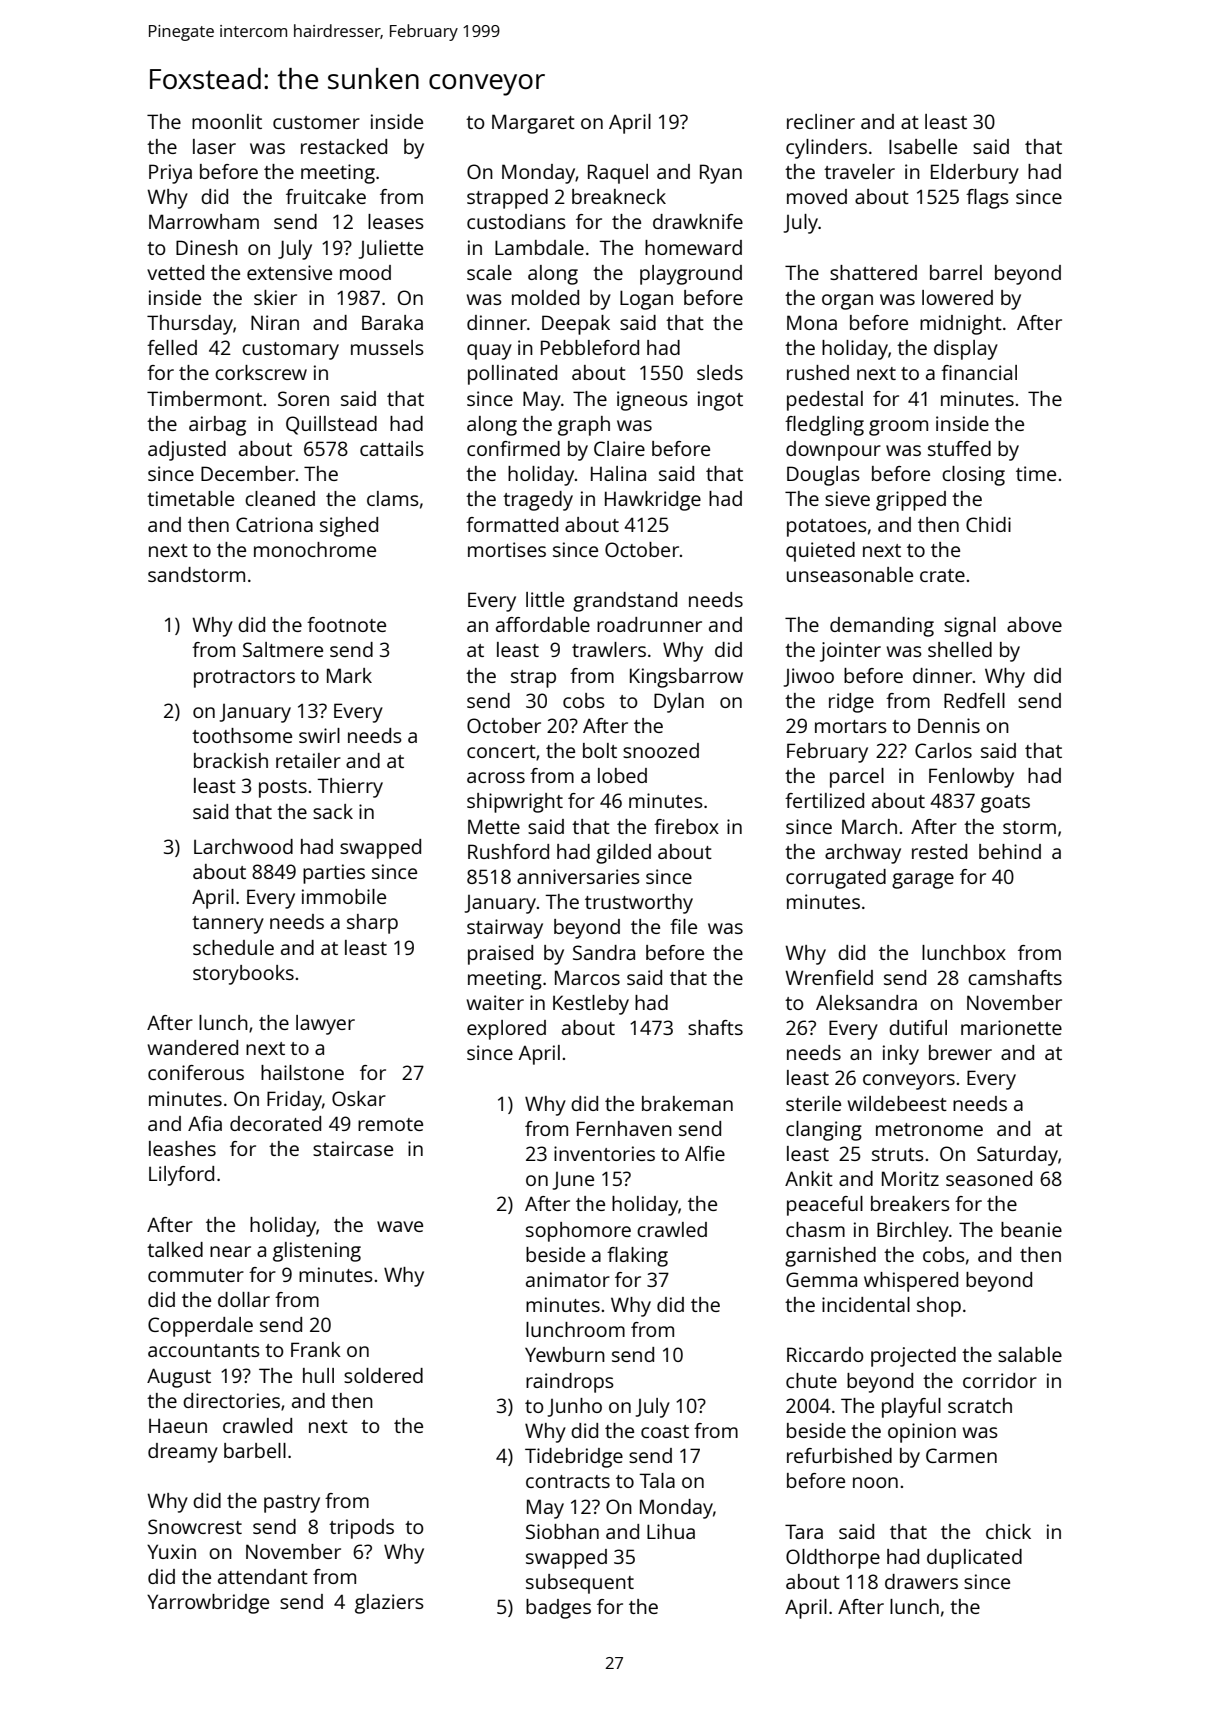  What do you see at coordinates (227, 121) in the screenshot?
I see `moonlit` at bounding box center [227, 121].
